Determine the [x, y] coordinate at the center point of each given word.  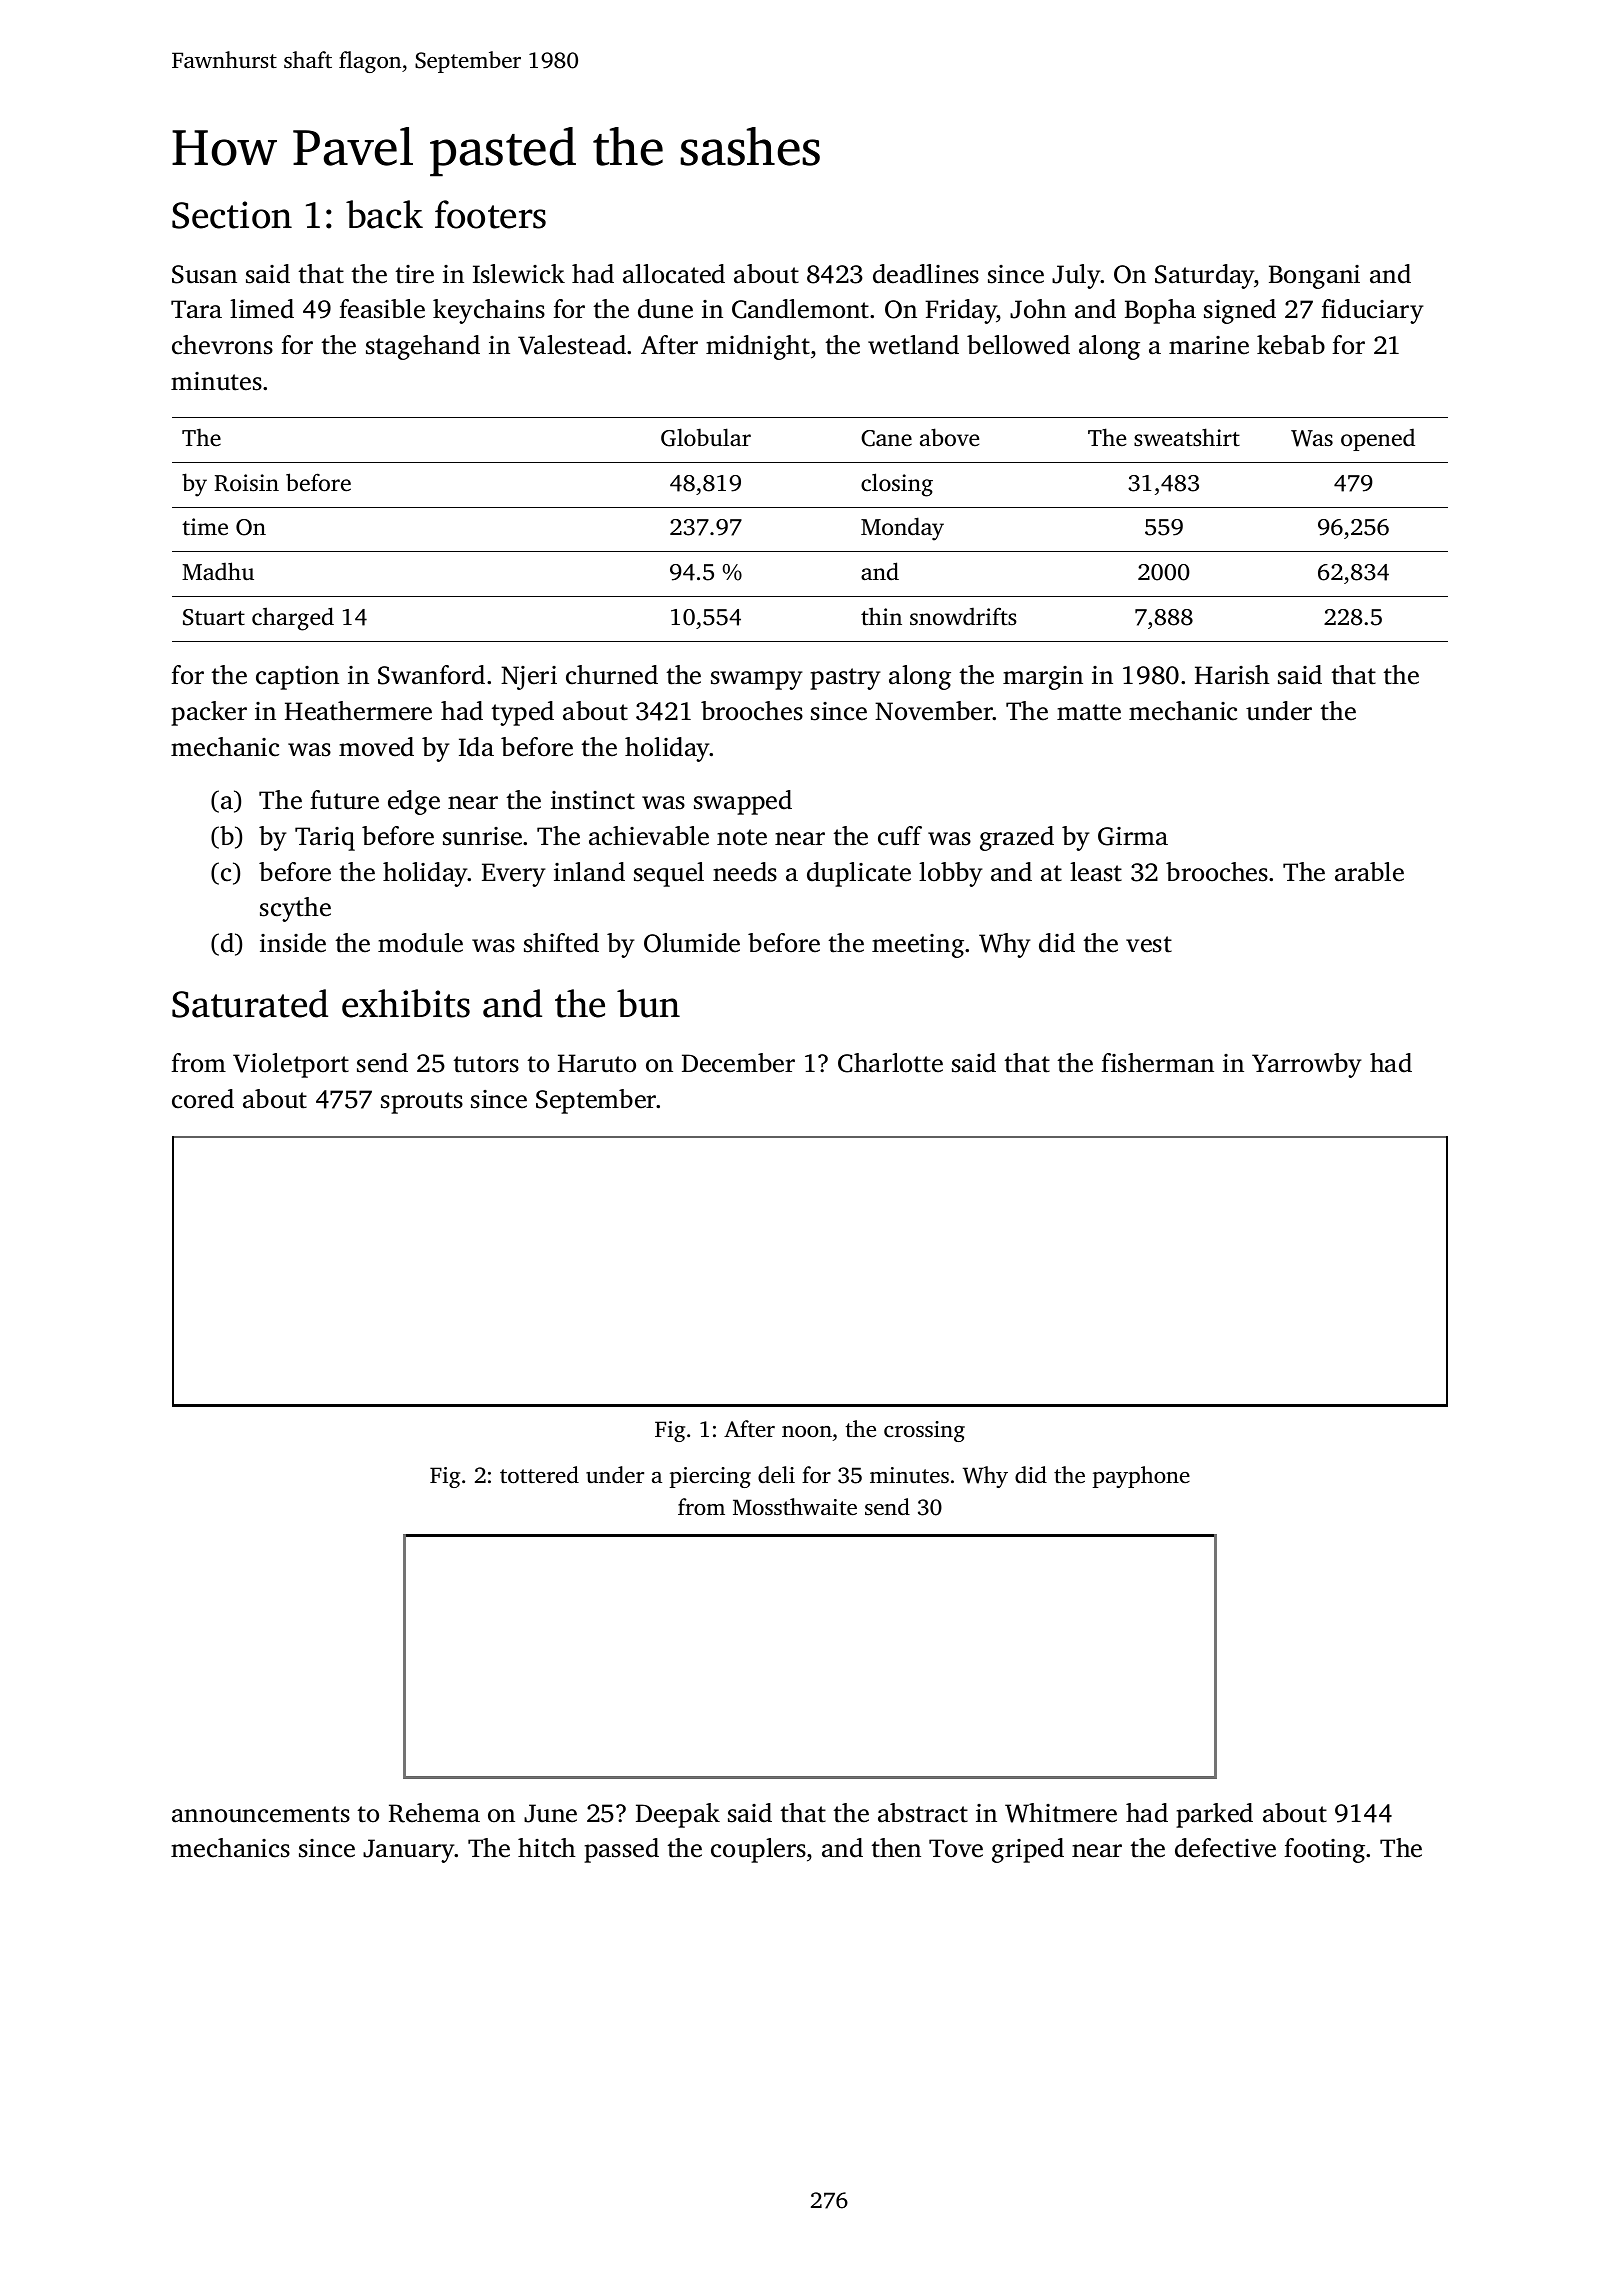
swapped [743, 802]
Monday [902, 529]
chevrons [222, 345]
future [344, 800]
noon [807, 1431]
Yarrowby [1307, 1065]
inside [293, 943]
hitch [547, 1848]
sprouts [422, 1103]
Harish [1232, 675]
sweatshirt [1187, 437]
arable [1369, 872]
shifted [561, 943]
